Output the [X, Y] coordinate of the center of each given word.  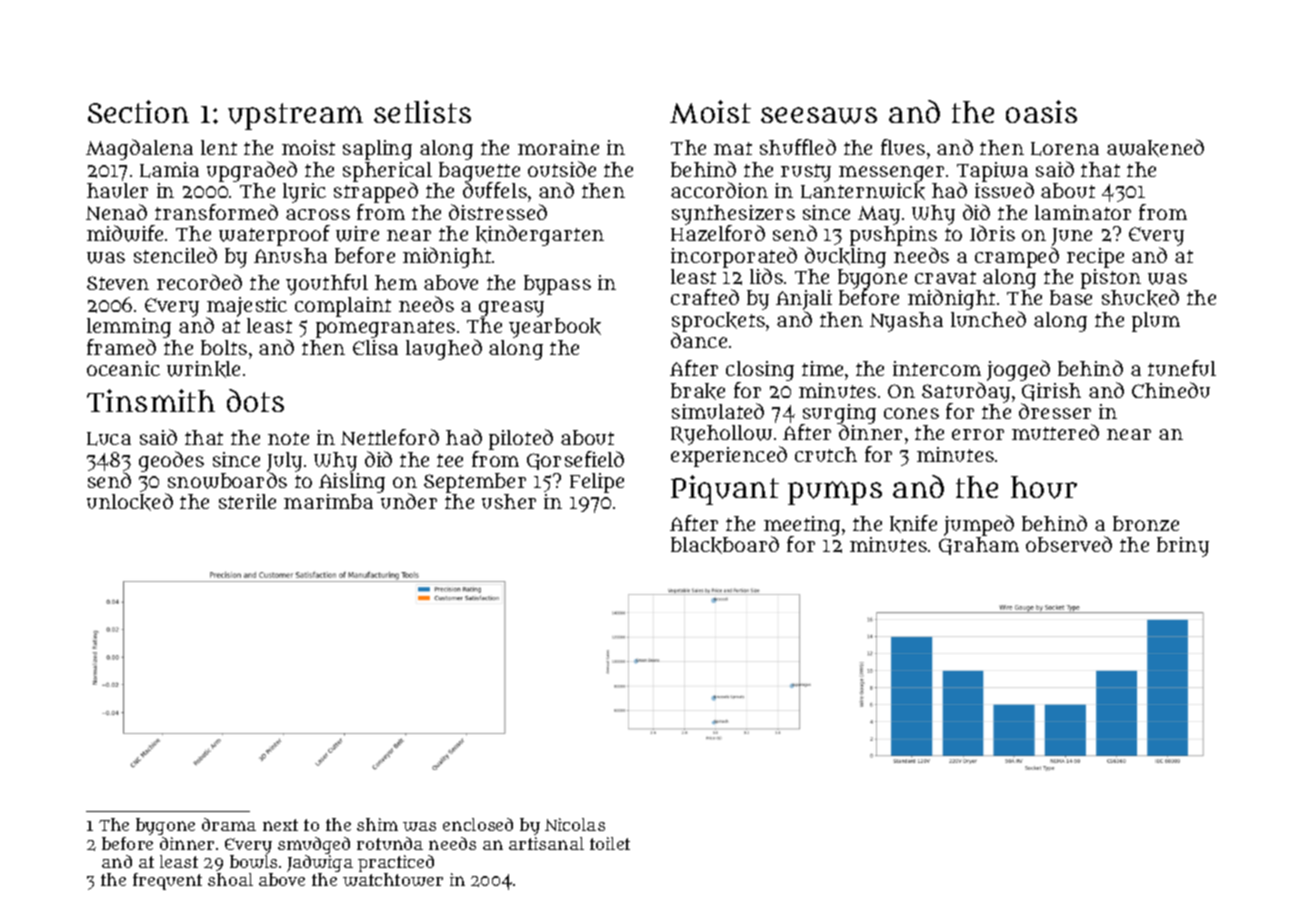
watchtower [393, 879]
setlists [422, 111]
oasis [1041, 111]
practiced [396, 863]
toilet [610, 843]
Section [138, 111]
